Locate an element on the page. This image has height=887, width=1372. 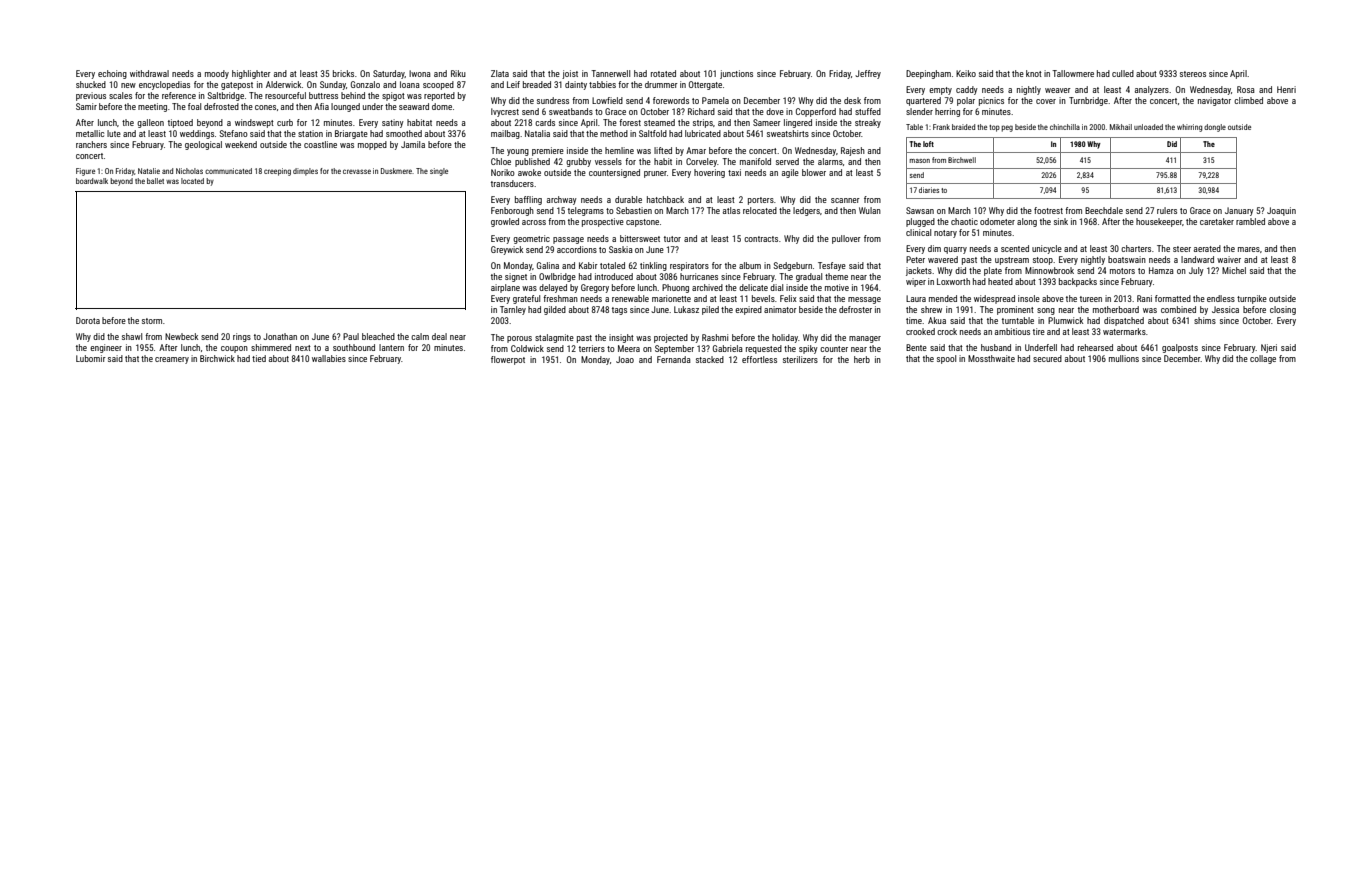
Afia is located at coordinates (321, 106).
